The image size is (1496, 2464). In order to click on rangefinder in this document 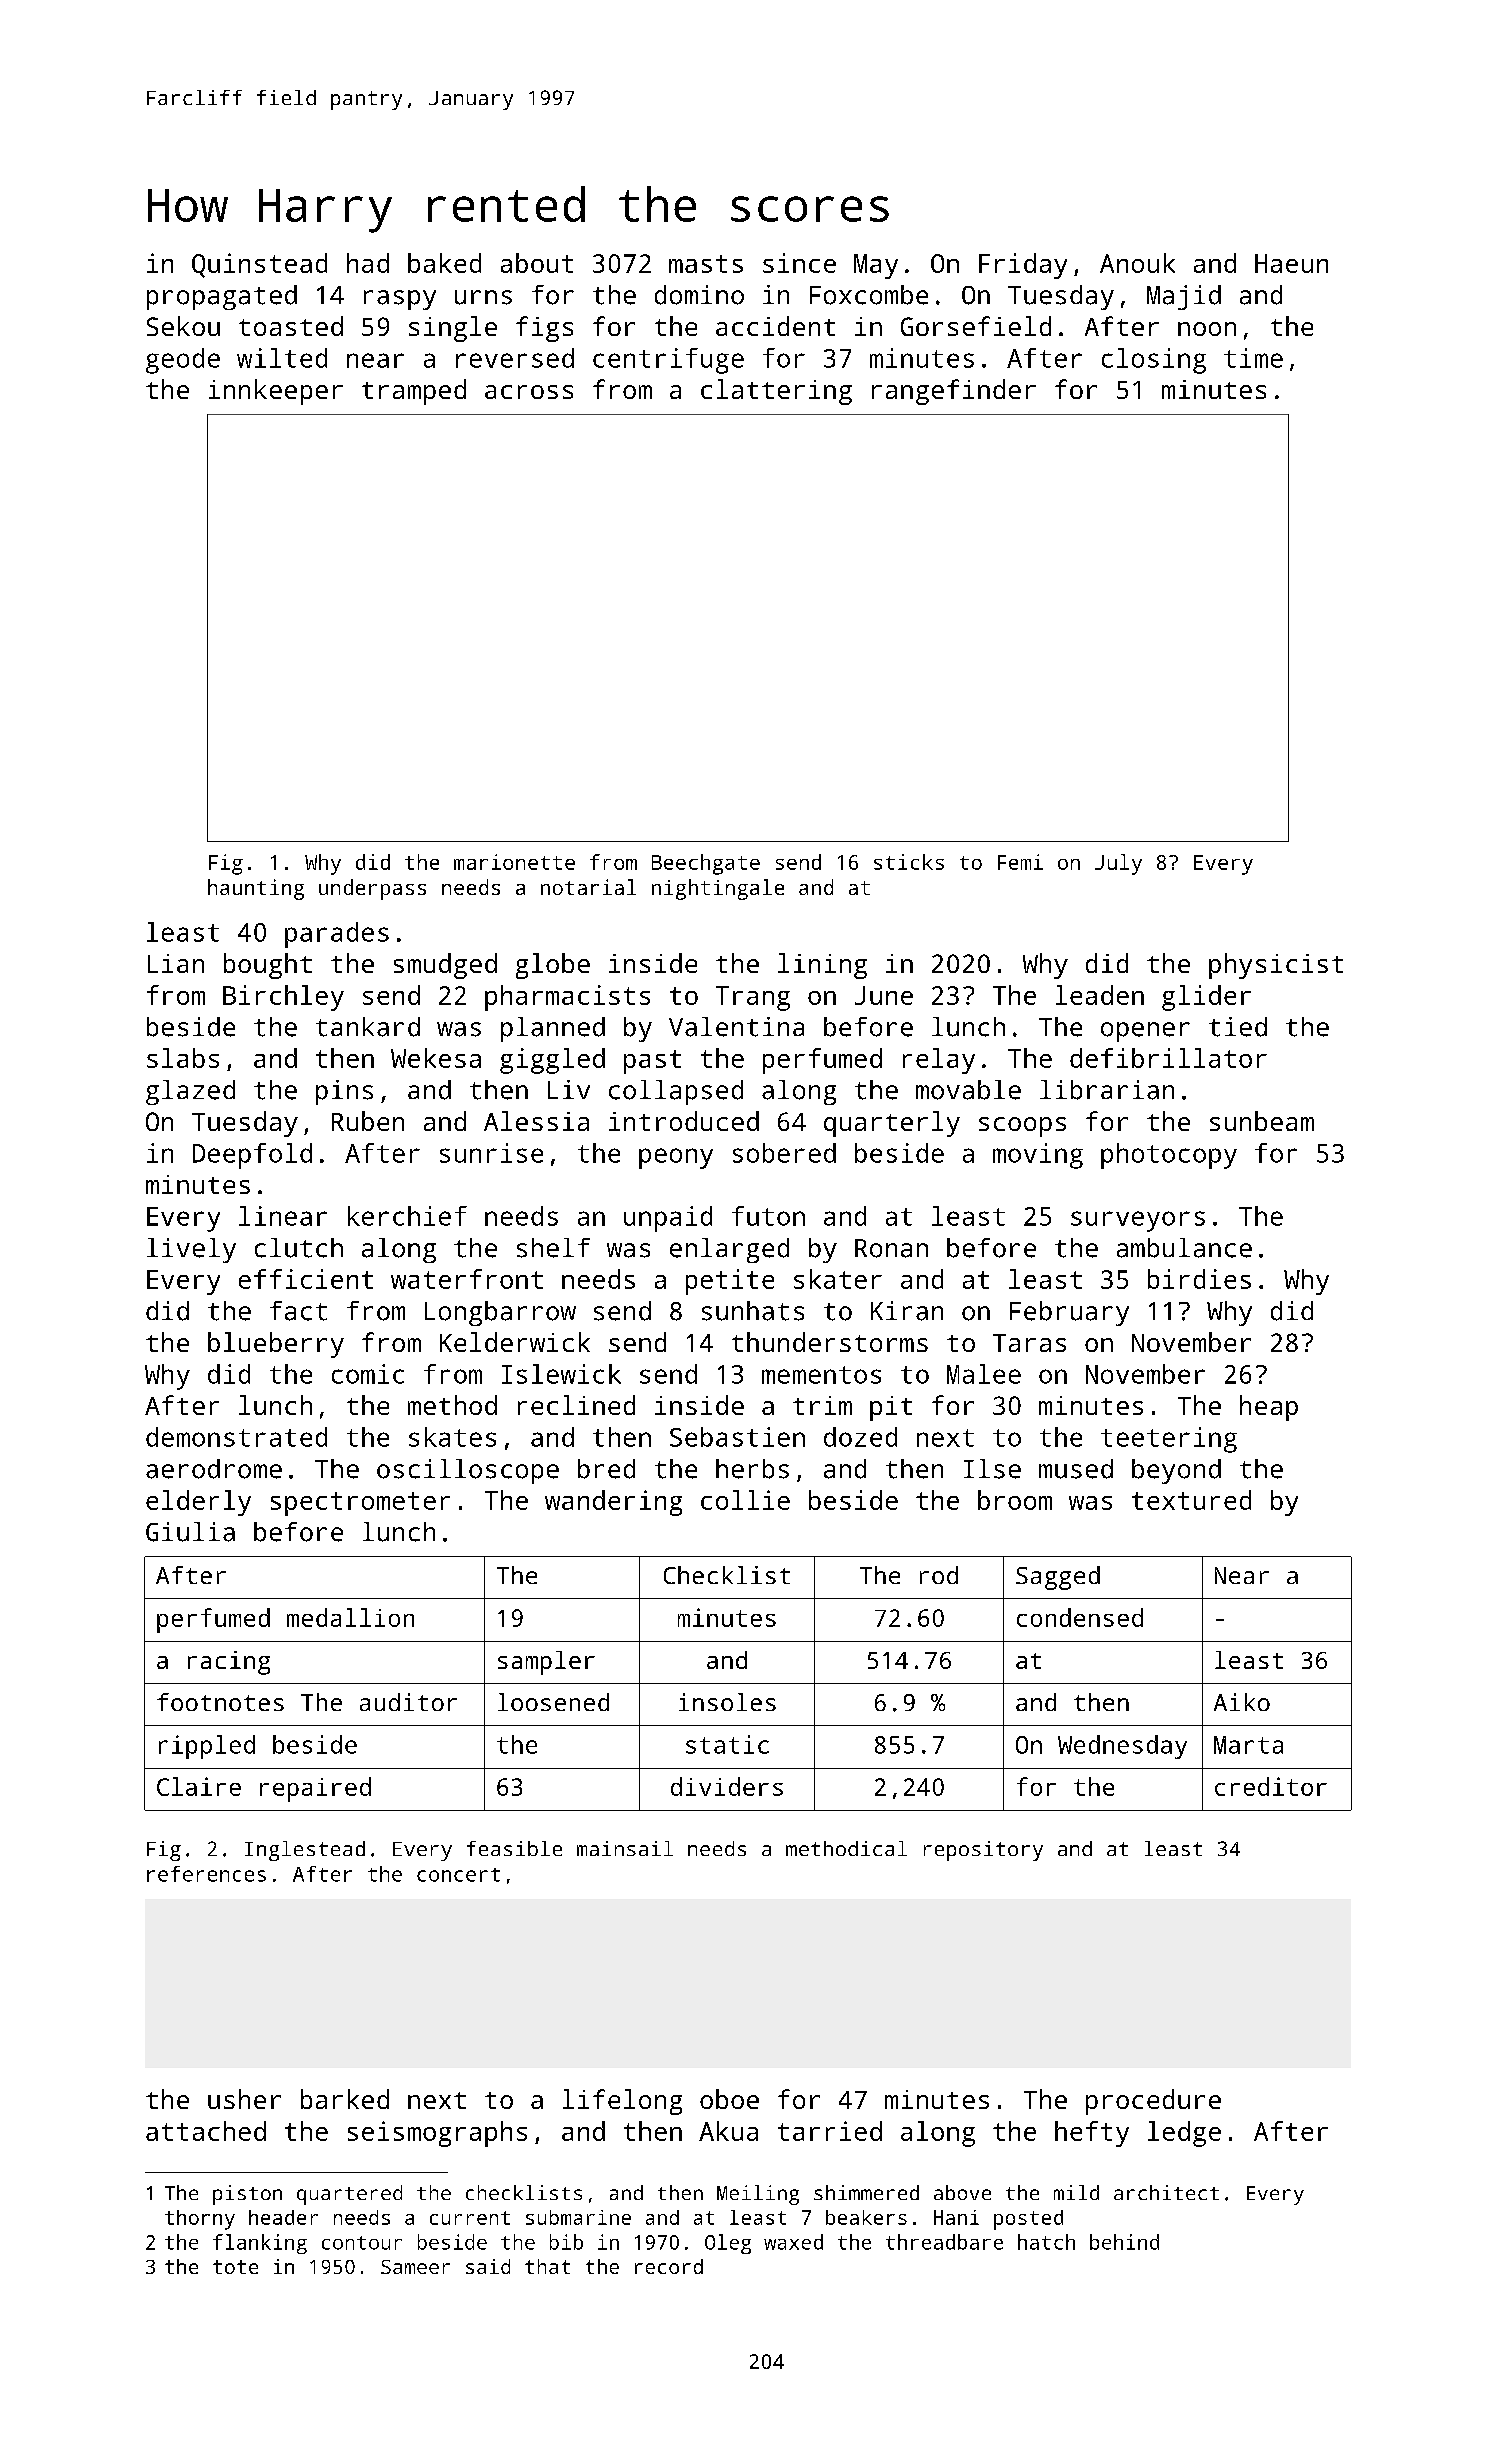, I will do `click(954, 392)`.
